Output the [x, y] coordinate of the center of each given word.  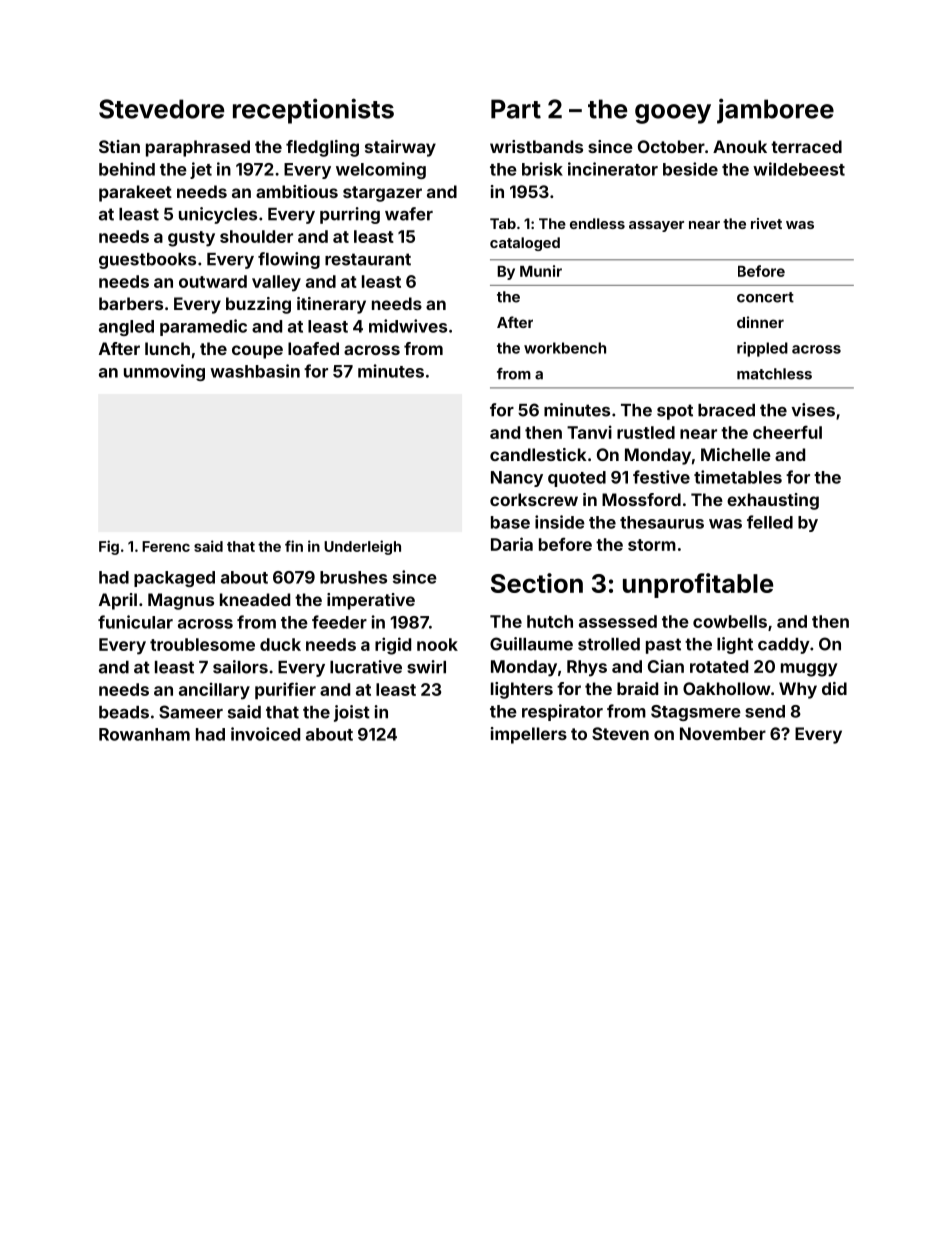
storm [652, 545]
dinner [760, 322]
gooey [673, 114]
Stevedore [161, 109]
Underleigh [362, 547]
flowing [289, 260]
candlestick [538, 454]
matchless [774, 374]
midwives [408, 326]
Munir [541, 271]
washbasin [255, 371]
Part [516, 109]
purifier [285, 691]
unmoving [164, 372]
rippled [762, 349]
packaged [174, 579]
